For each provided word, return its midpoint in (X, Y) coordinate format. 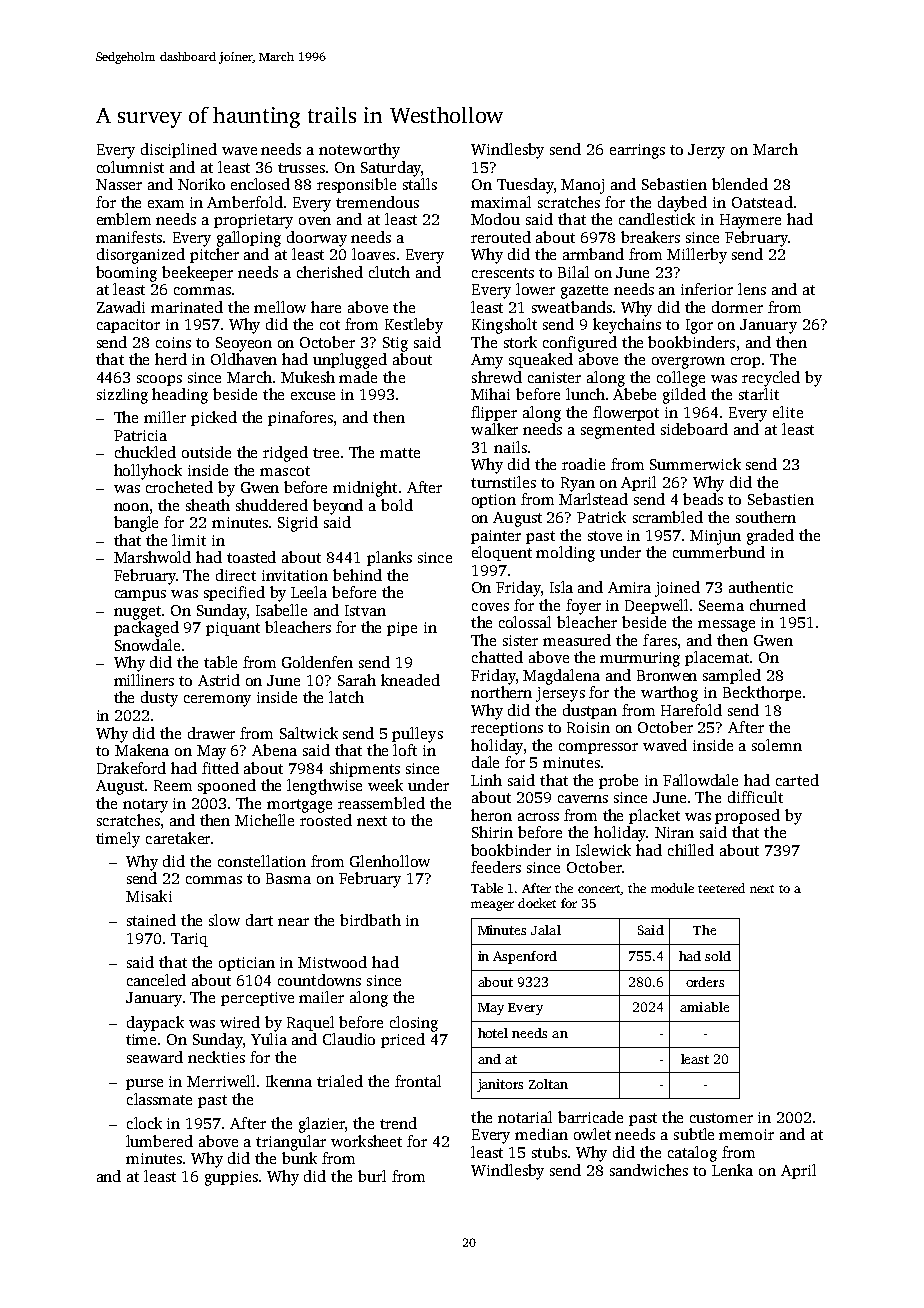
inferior (707, 289)
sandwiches (649, 1170)
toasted (251, 557)
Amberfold (245, 202)
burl (372, 1176)
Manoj (582, 186)
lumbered (159, 1141)
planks (389, 558)
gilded (684, 396)
